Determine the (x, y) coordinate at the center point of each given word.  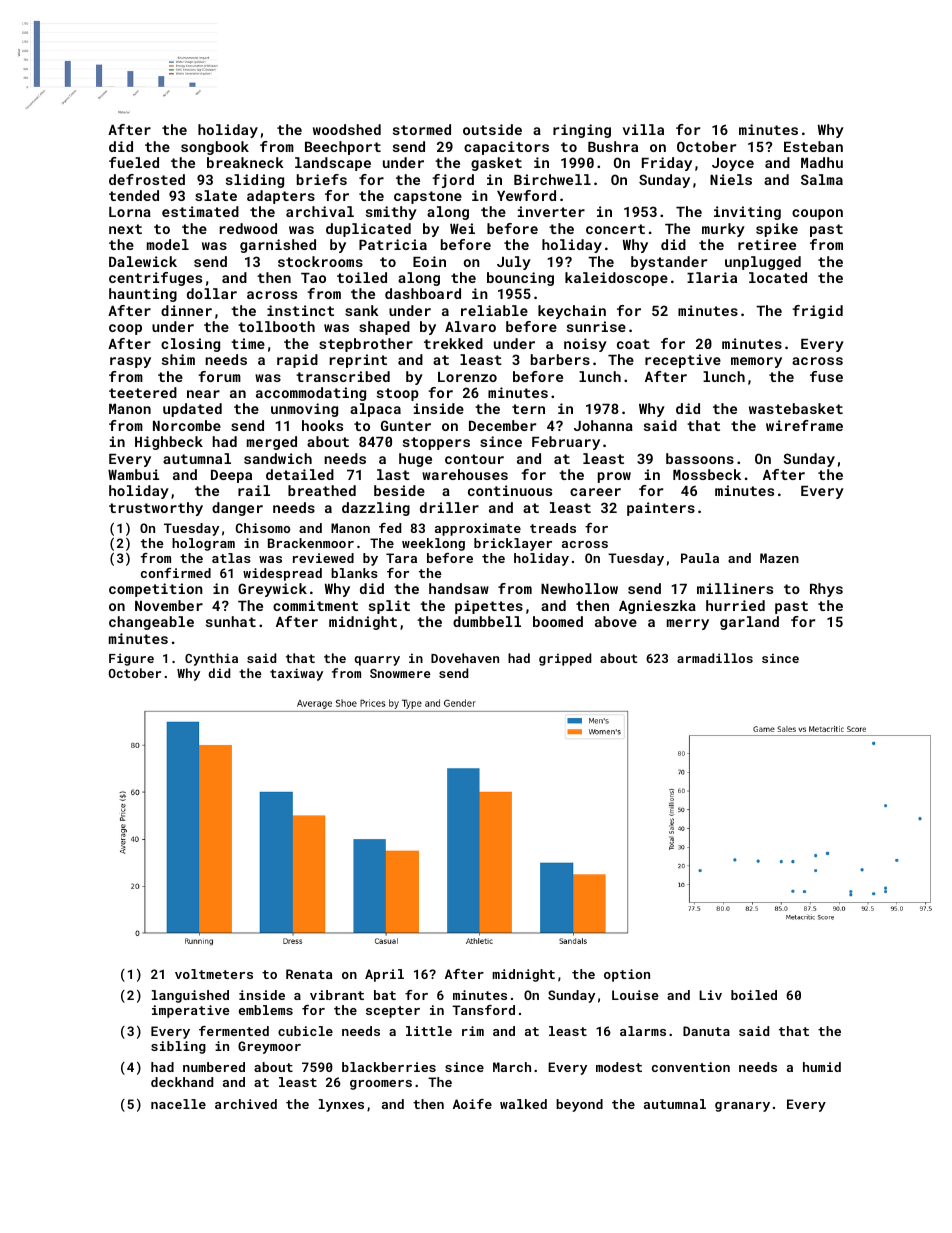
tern (528, 409)
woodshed (347, 129)
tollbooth (276, 326)
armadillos (715, 658)
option (627, 975)
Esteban (813, 146)
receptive (683, 361)
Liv (710, 995)
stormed (422, 129)
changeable (151, 623)
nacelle (178, 1104)
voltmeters (214, 974)
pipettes (489, 607)
